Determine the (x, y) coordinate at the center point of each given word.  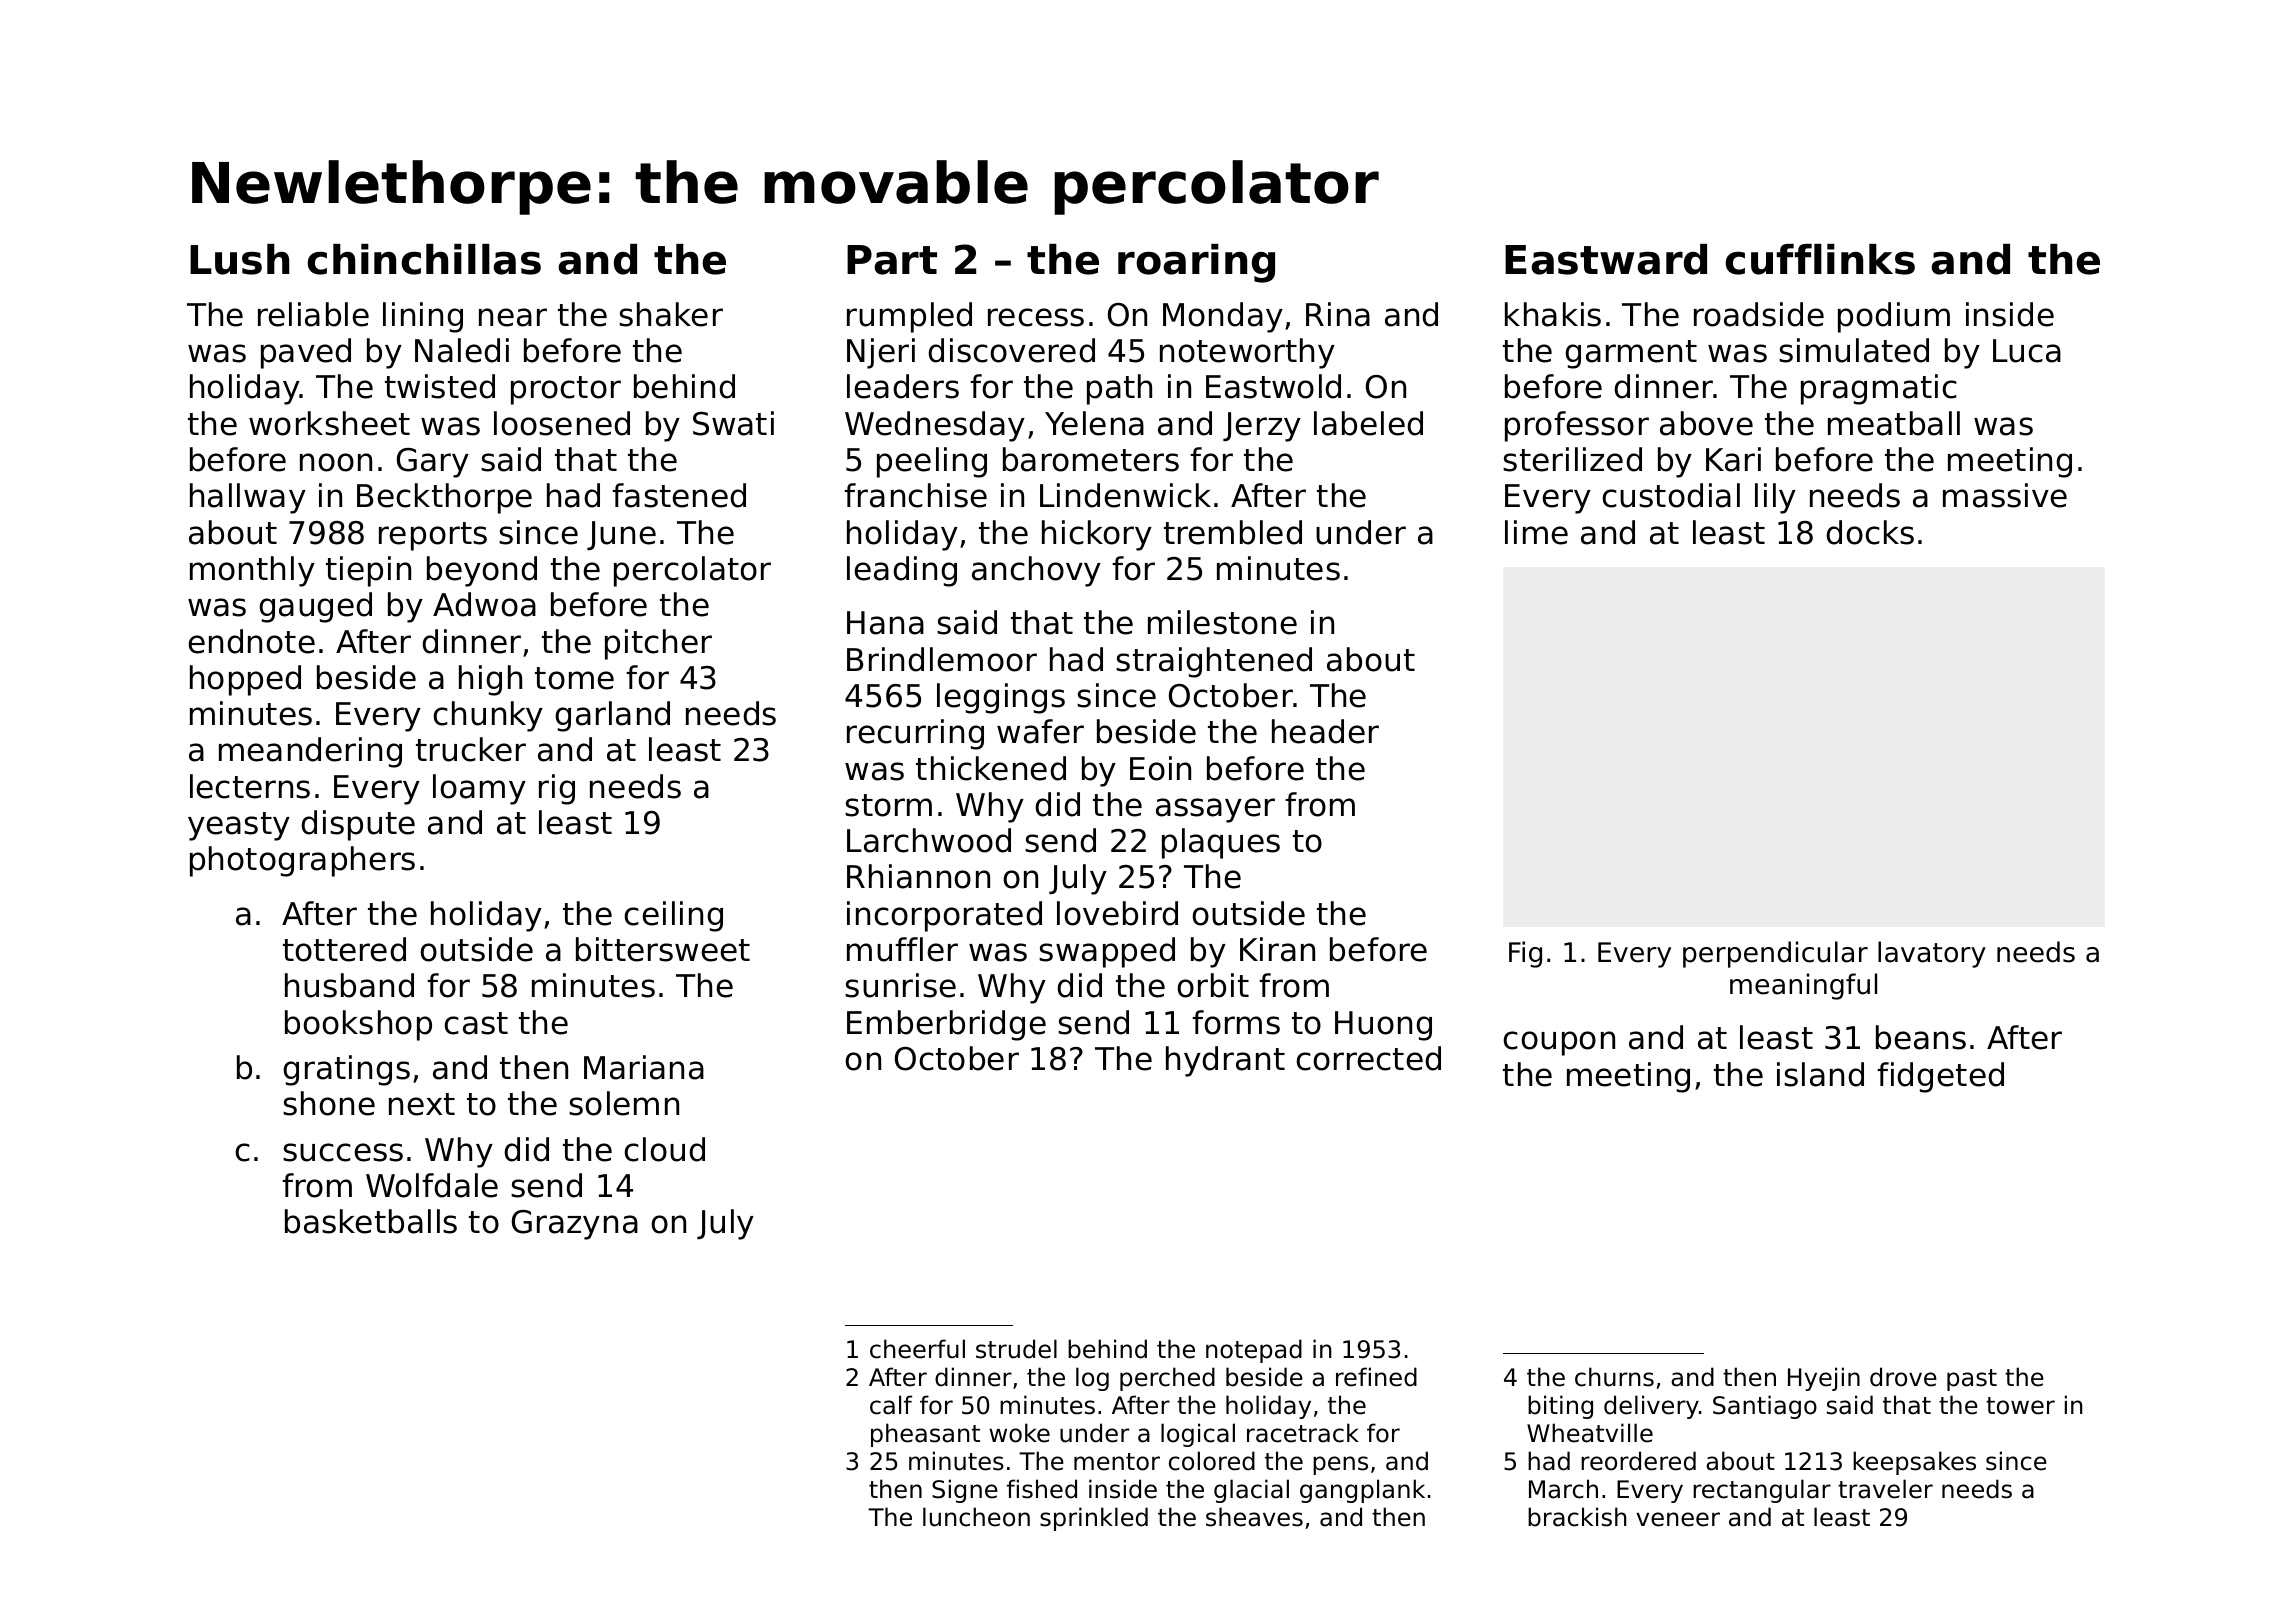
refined (1376, 1377)
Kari (1733, 459)
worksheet (329, 423)
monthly (252, 571)
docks (1870, 532)
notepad (1254, 1351)
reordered (1638, 1461)
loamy (479, 789)
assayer (1215, 810)
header (1325, 731)
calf (891, 1405)
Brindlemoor (942, 659)
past (1972, 1380)
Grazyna (575, 1225)
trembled (1233, 532)
